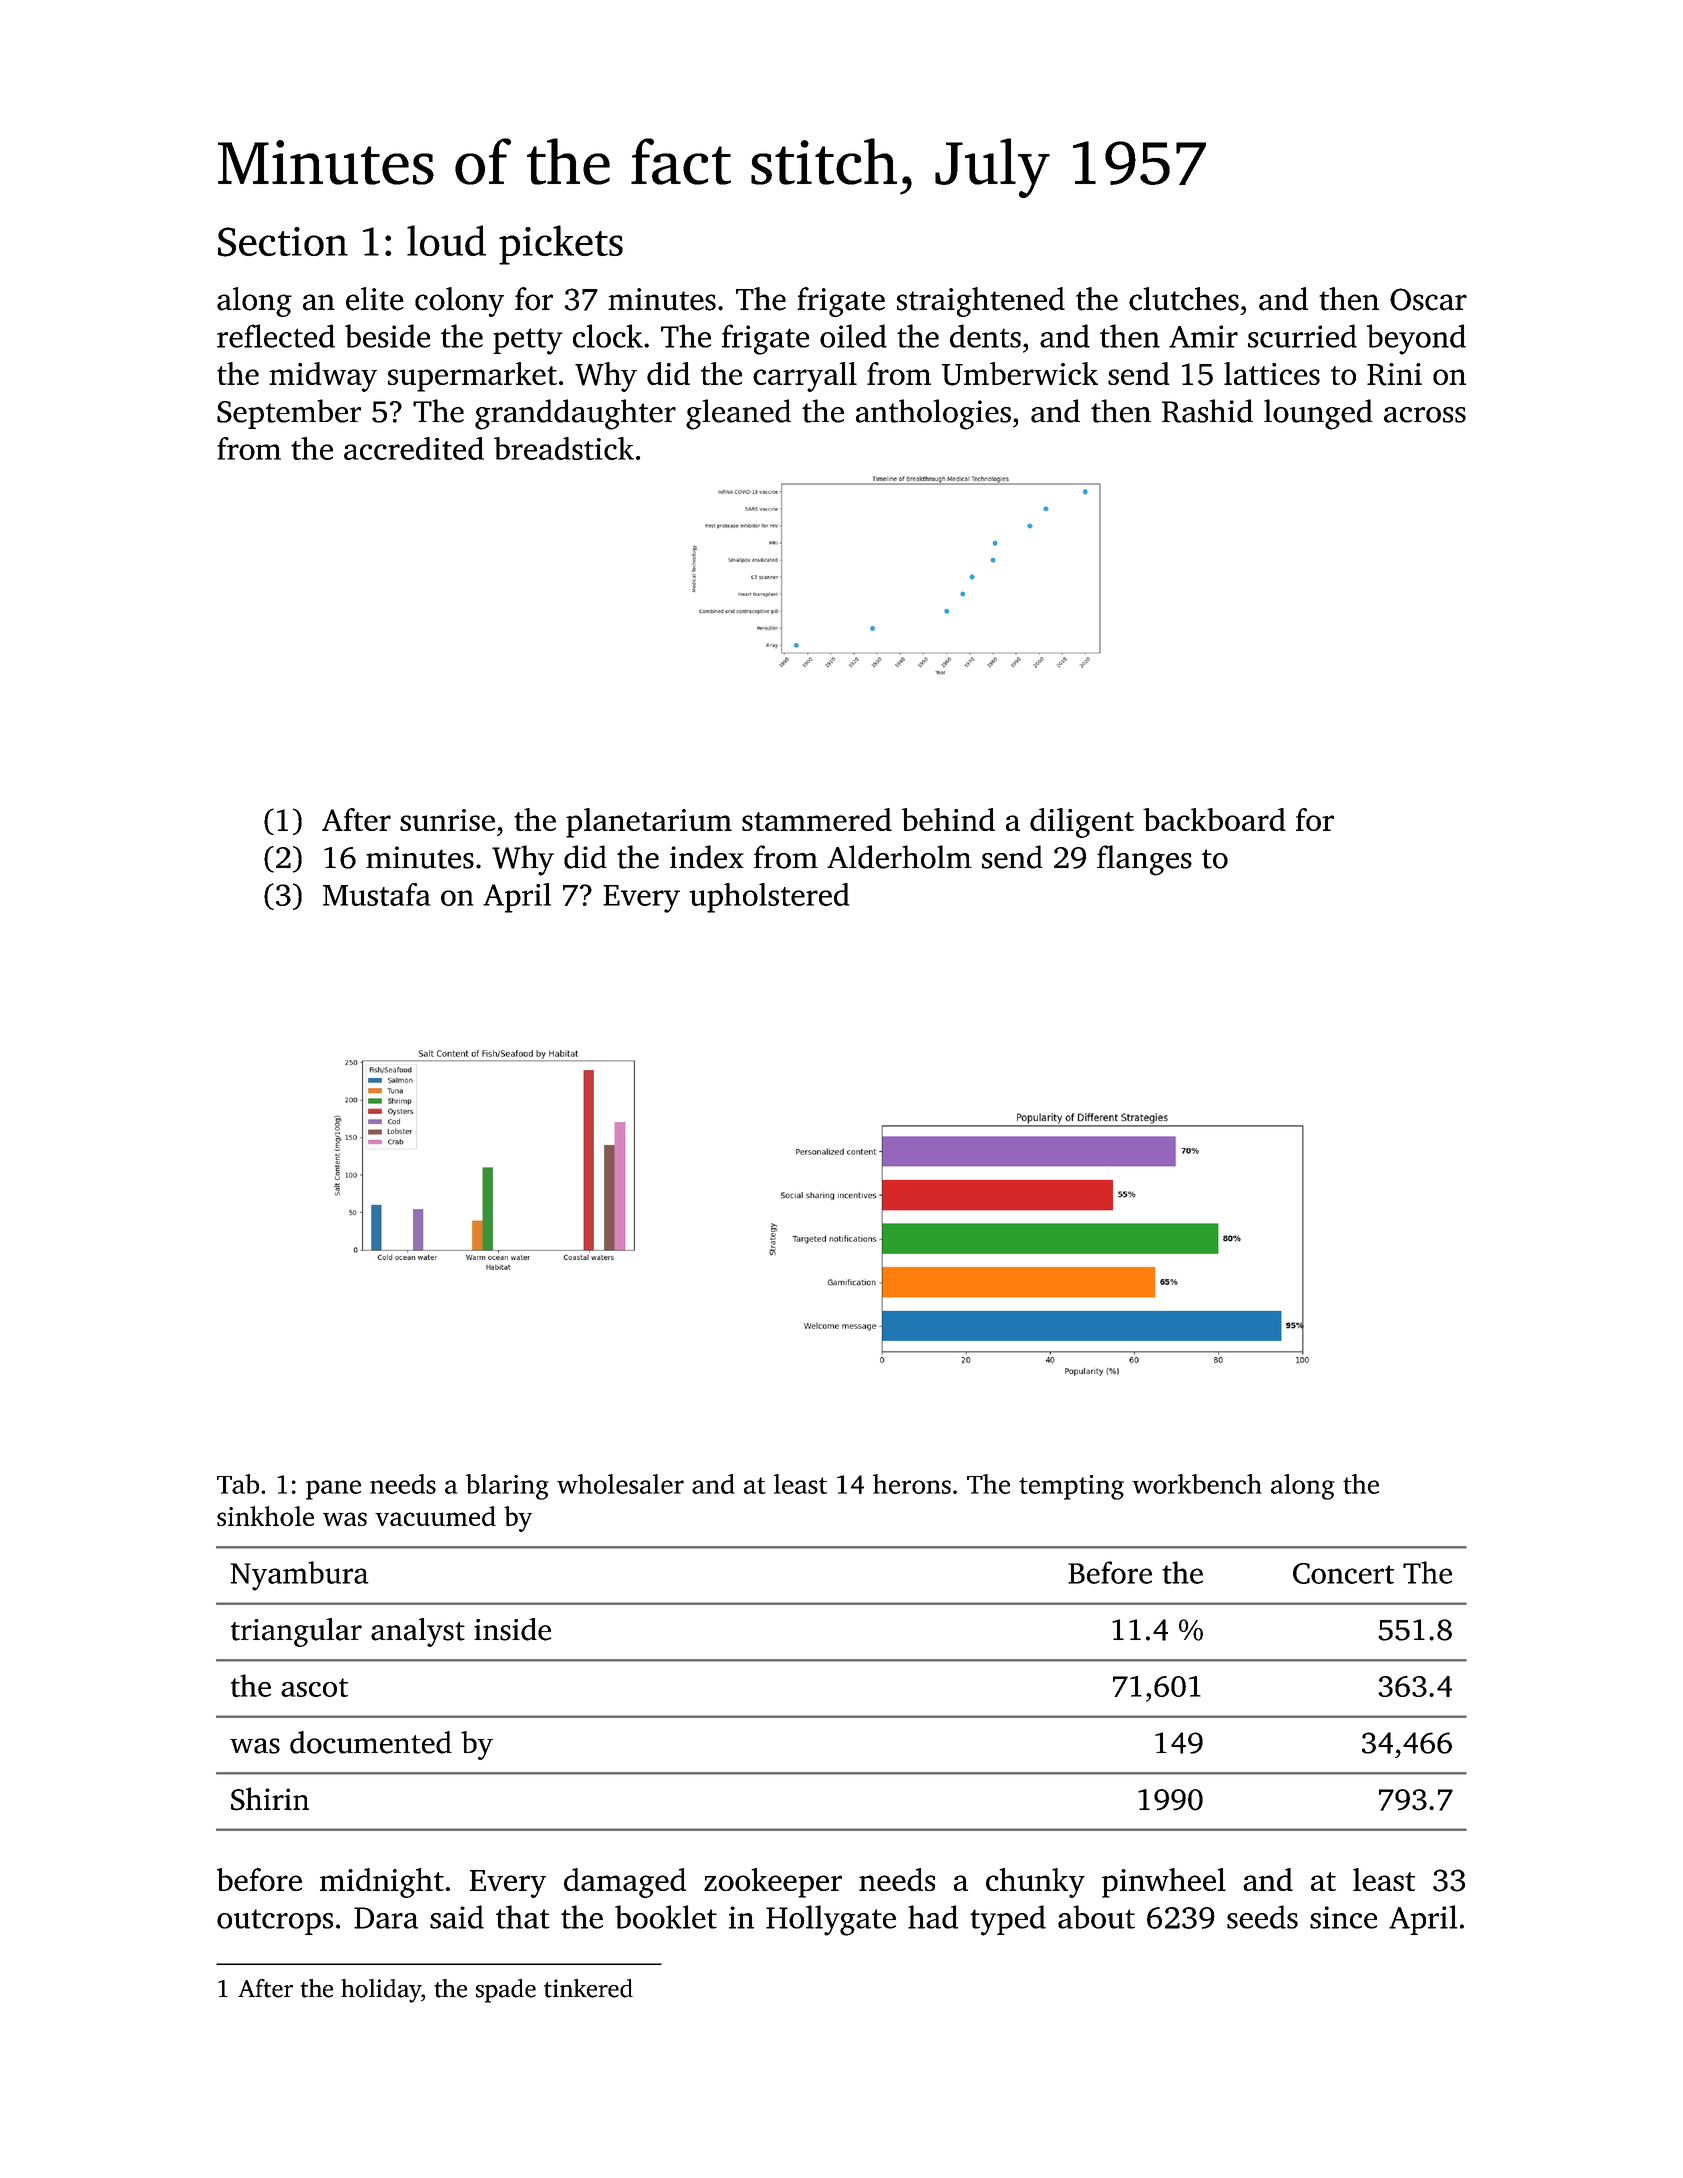  What do you see at coordinates (446, 240) in the document?
I see `loud` at bounding box center [446, 240].
